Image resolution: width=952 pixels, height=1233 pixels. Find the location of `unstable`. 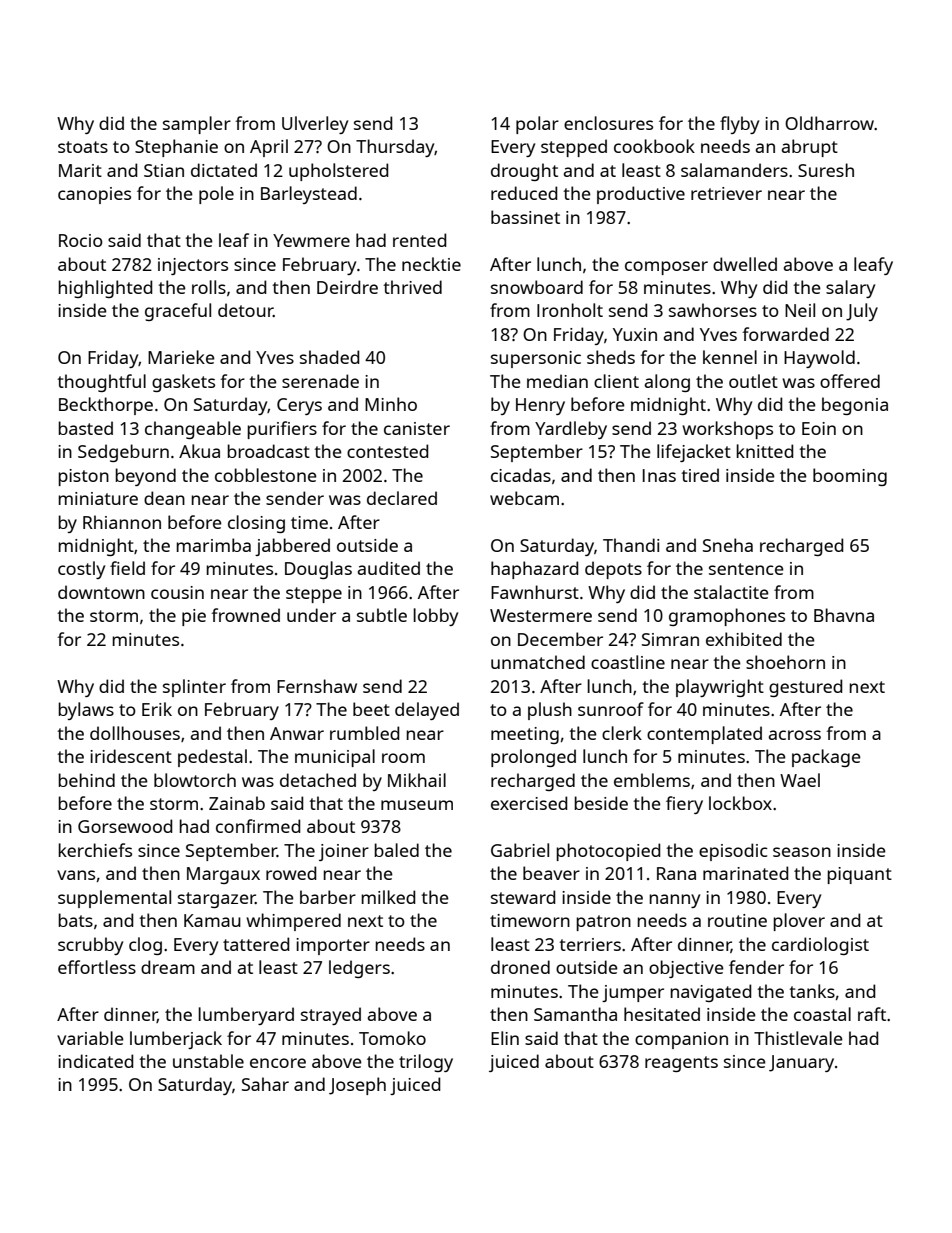

unstable is located at coordinates (208, 1061).
